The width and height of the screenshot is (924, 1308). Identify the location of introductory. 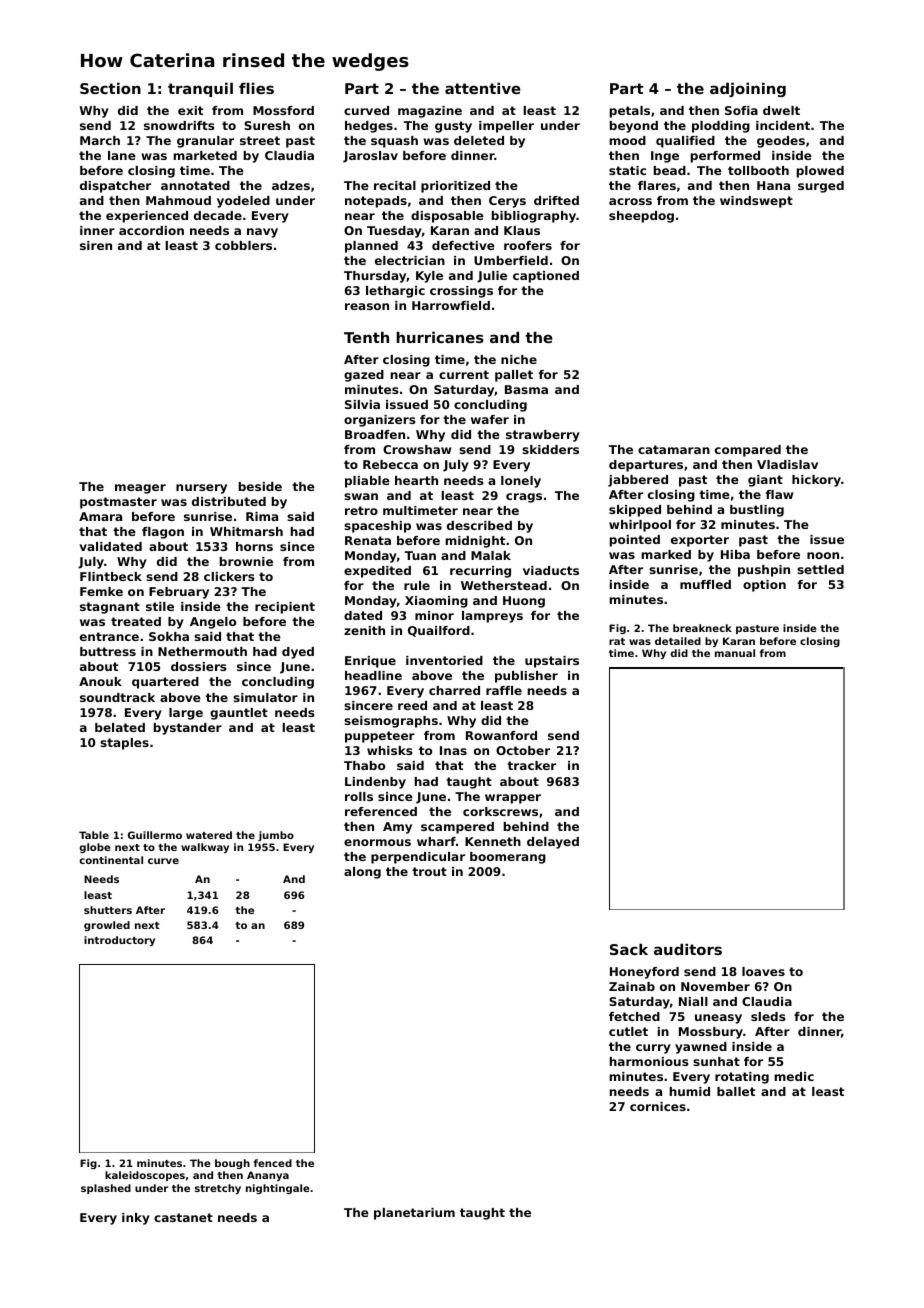
(119, 941).
